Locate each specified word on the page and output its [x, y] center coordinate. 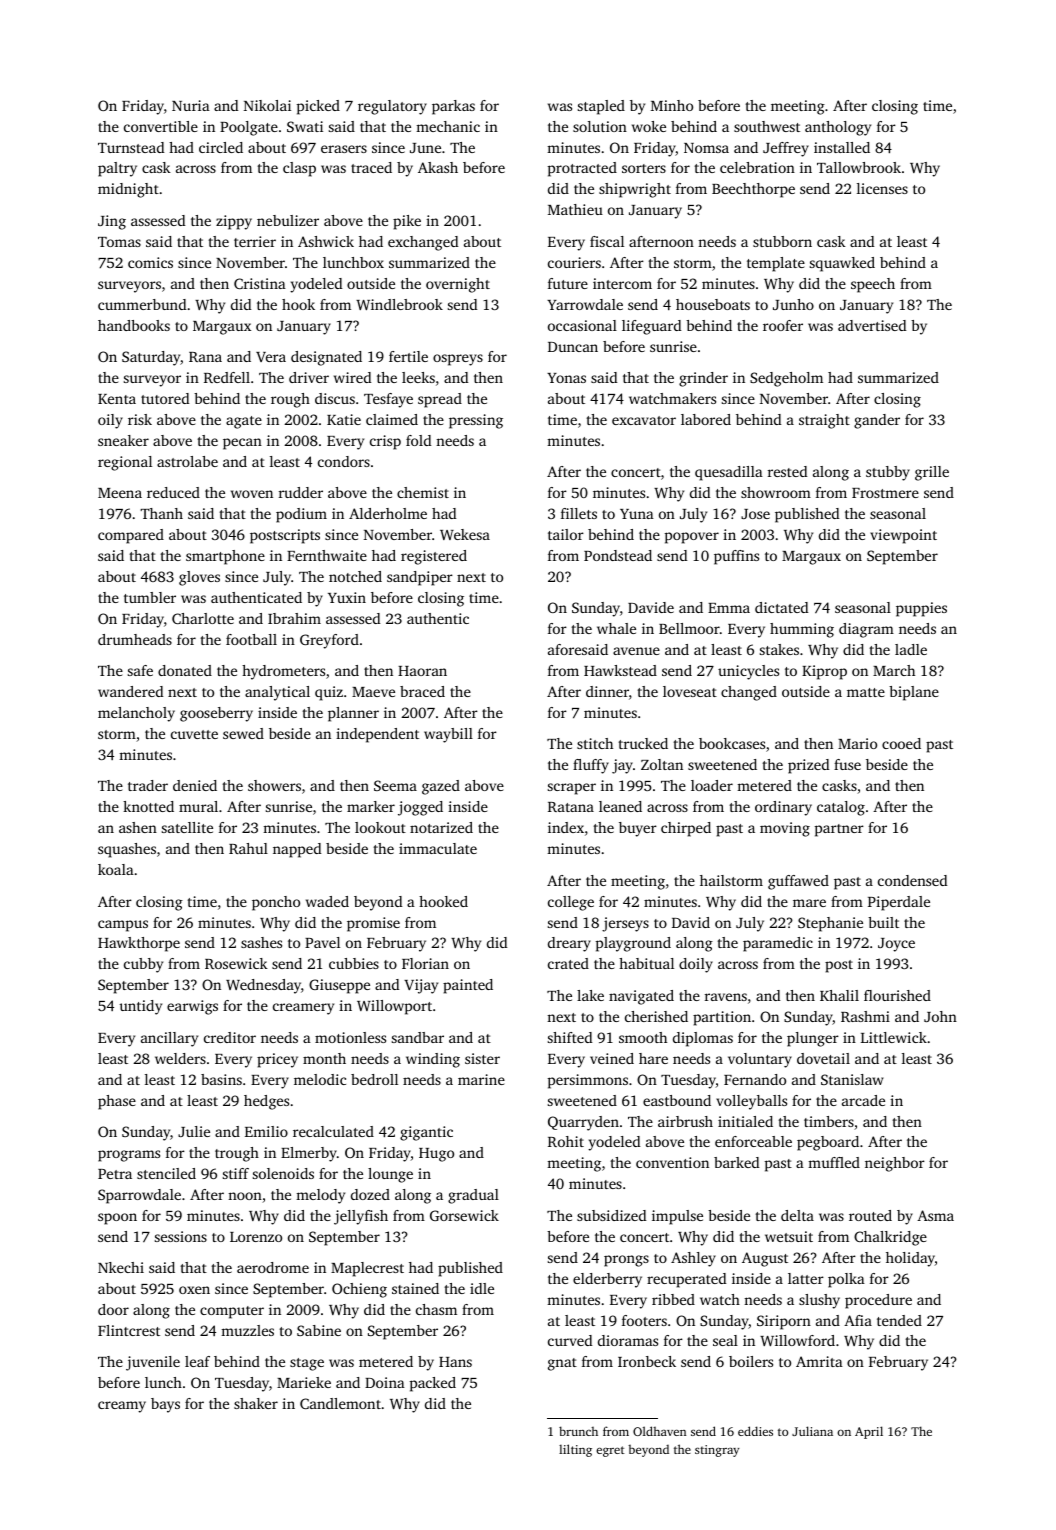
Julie [194, 1131]
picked [318, 107]
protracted [582, 169]
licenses [882, 188]
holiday [910, 1259]
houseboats [713, 304]
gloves [199, 578]
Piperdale [899, 903]
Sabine [319, 1330]
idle [482, 1288]
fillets [579, 513]
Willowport [394, 1007]
